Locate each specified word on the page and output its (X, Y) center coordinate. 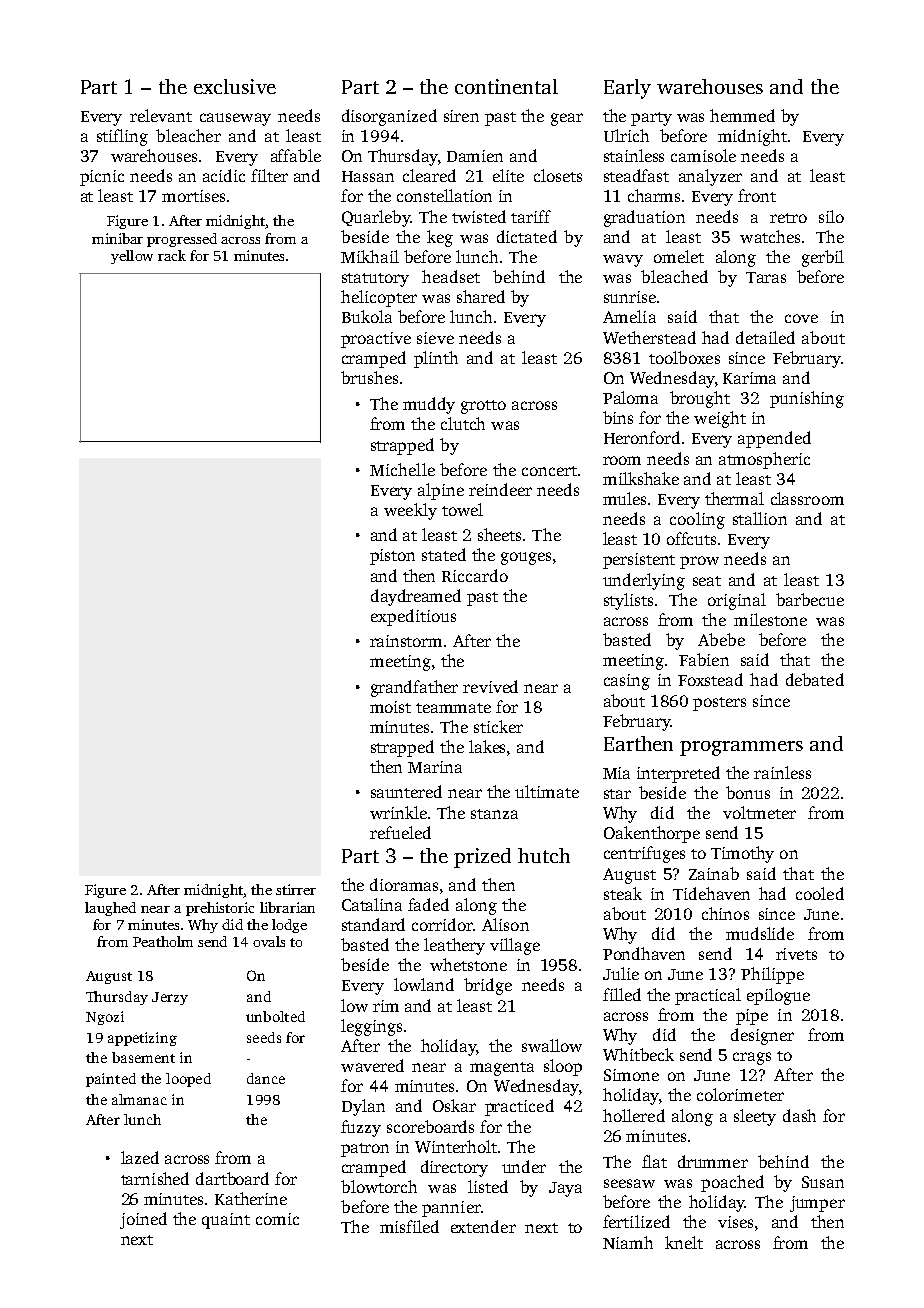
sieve (435, 338)
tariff (531, 216)
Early (627, 89)
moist (390, 707)
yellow (132, 257)
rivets (796, 954)
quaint (226, 1221)
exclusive (235, 86)
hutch (544, 855)
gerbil (823, 258)
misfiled (409, 1226)
